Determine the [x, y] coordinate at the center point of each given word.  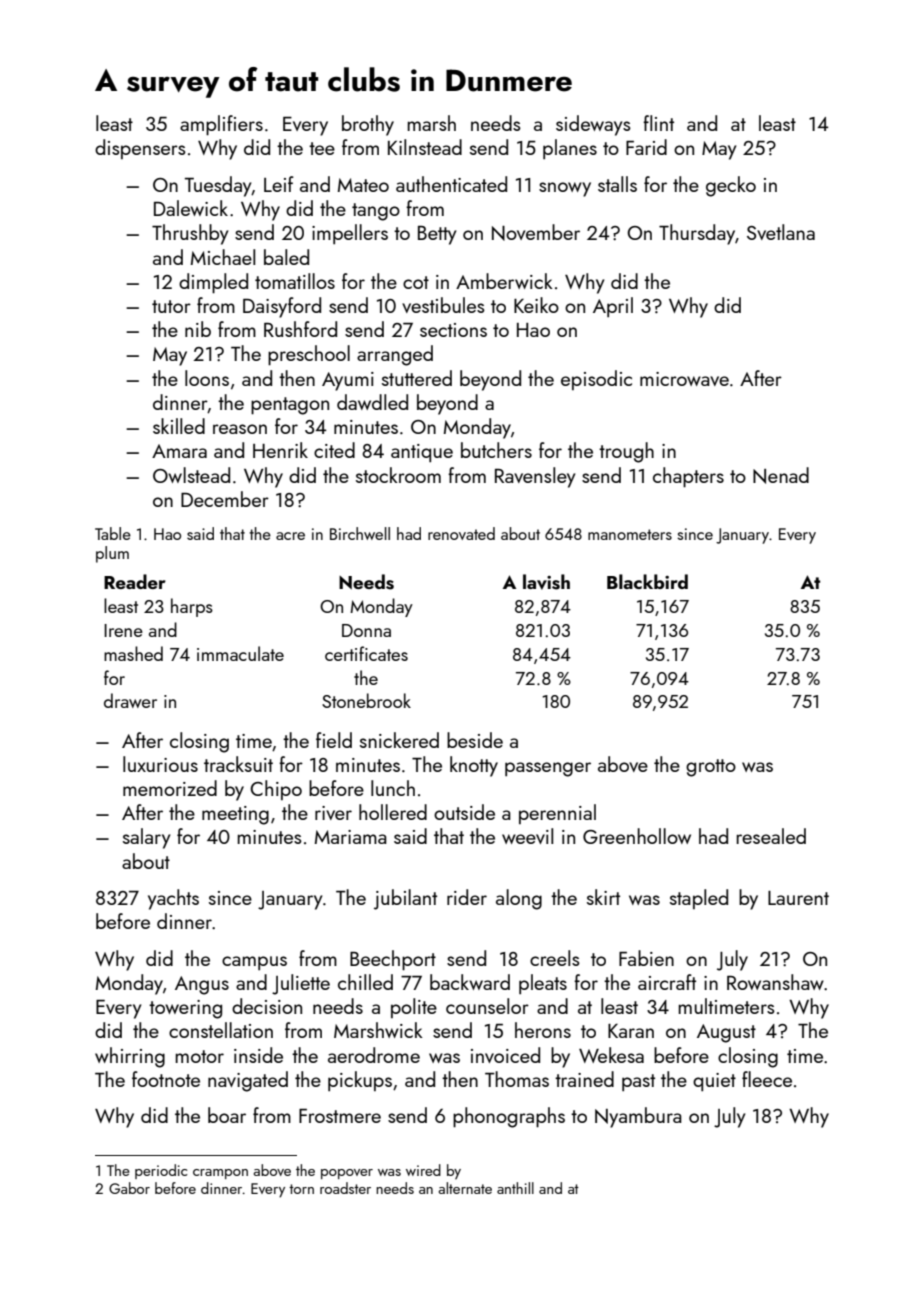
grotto [711, 768]
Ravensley [535, 477]
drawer [130, 700]
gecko [731, 186]
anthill [515, 1188]
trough [626, 452]
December [225, 499]
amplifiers [221, 125]
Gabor [129, 1188]
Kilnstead [425, 147]
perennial [557, 814]
